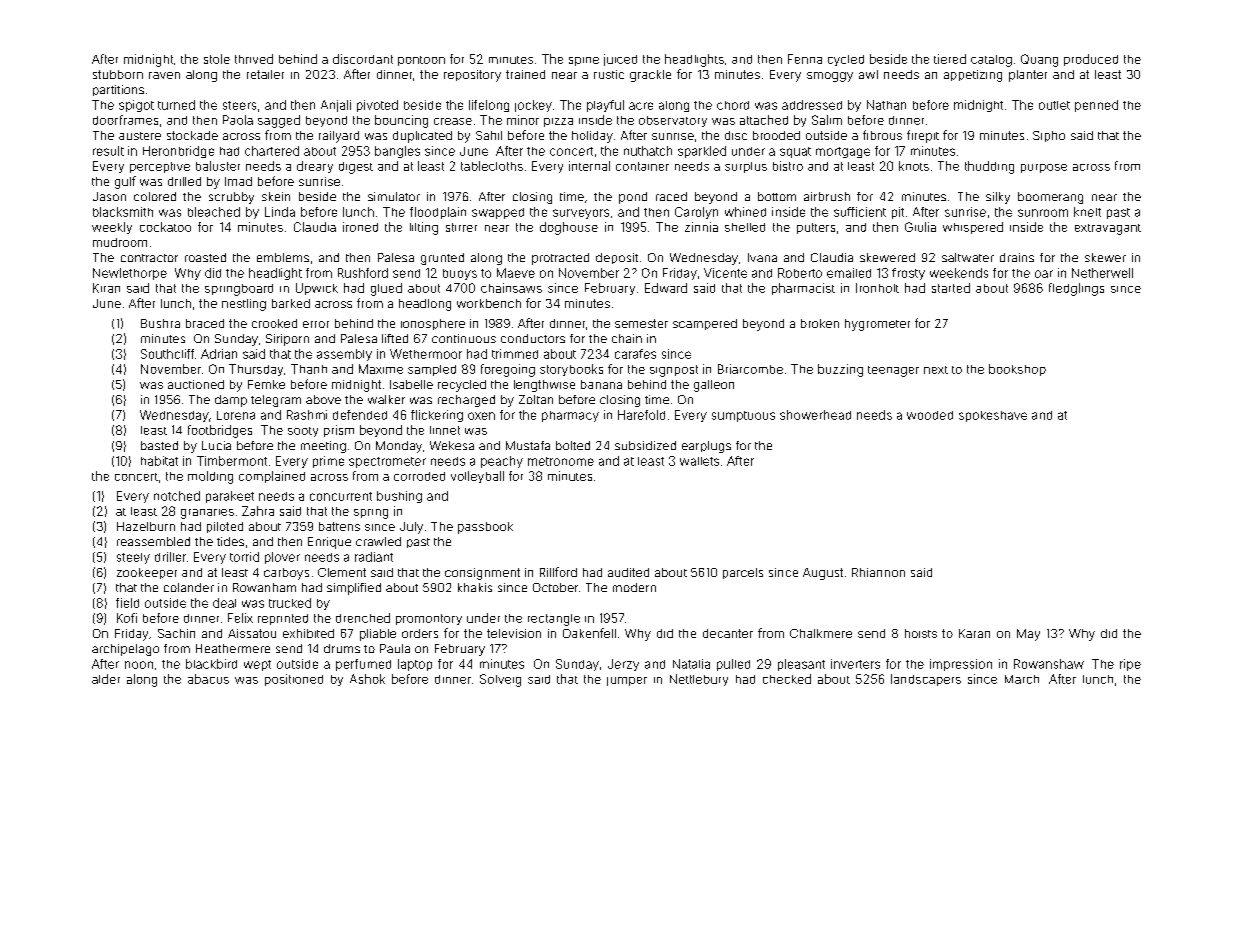 This document has width=1233, height=952. What do you see at coordinates (118, 90) in the document?
I see `partitions` at bounding box center [118, 90].
